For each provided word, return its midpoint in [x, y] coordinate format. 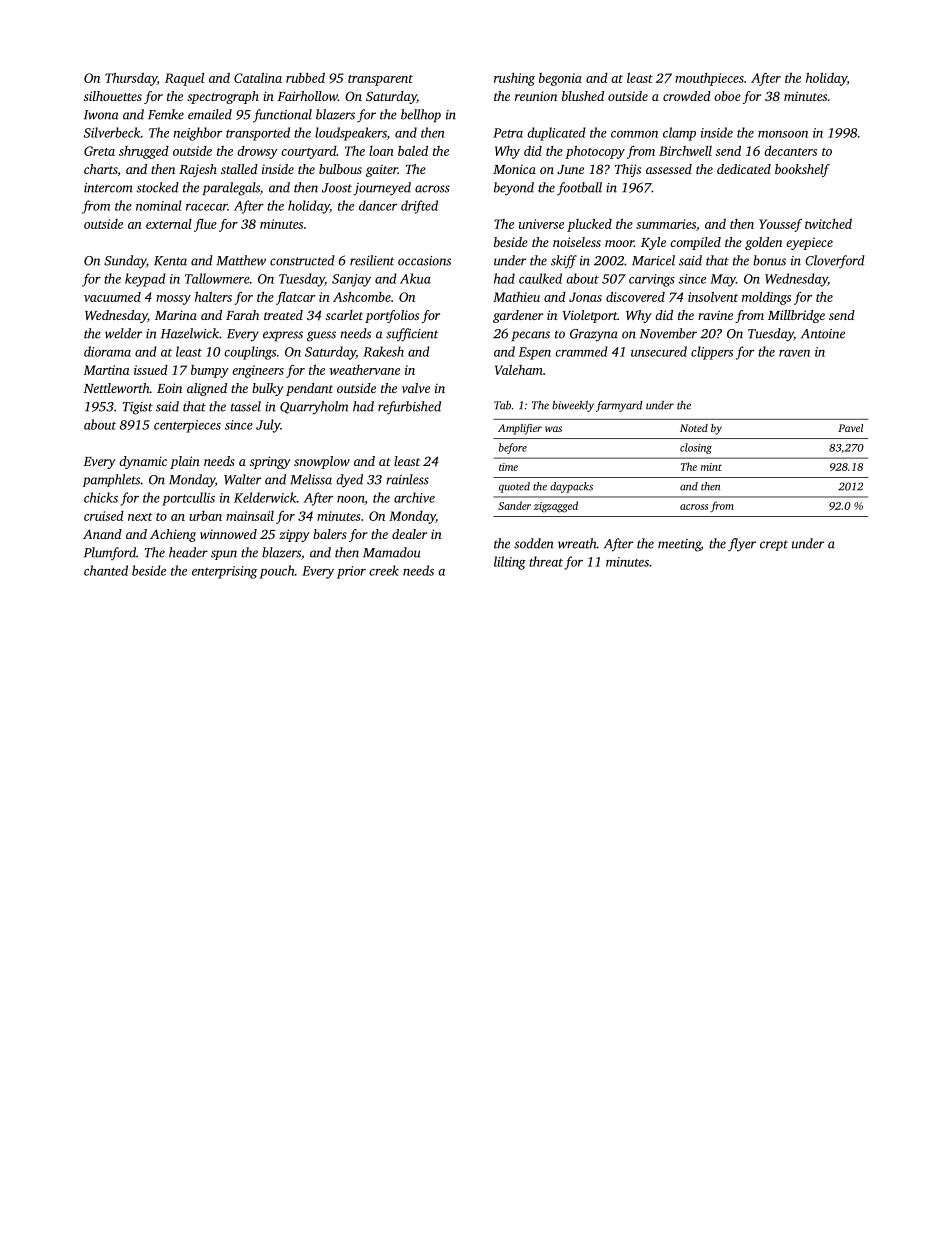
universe [541, 224]
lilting [510, 563]
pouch [277, 572]
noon [351, 500]
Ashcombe [362, 297]
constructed [302, 260]
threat [546, 561]
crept [774, 545]
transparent [380, 80]
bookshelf [802, 170]
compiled [695, 243]
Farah [242, 315]
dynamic [143, 462]
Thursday [131, 79]
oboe [727, 96]
